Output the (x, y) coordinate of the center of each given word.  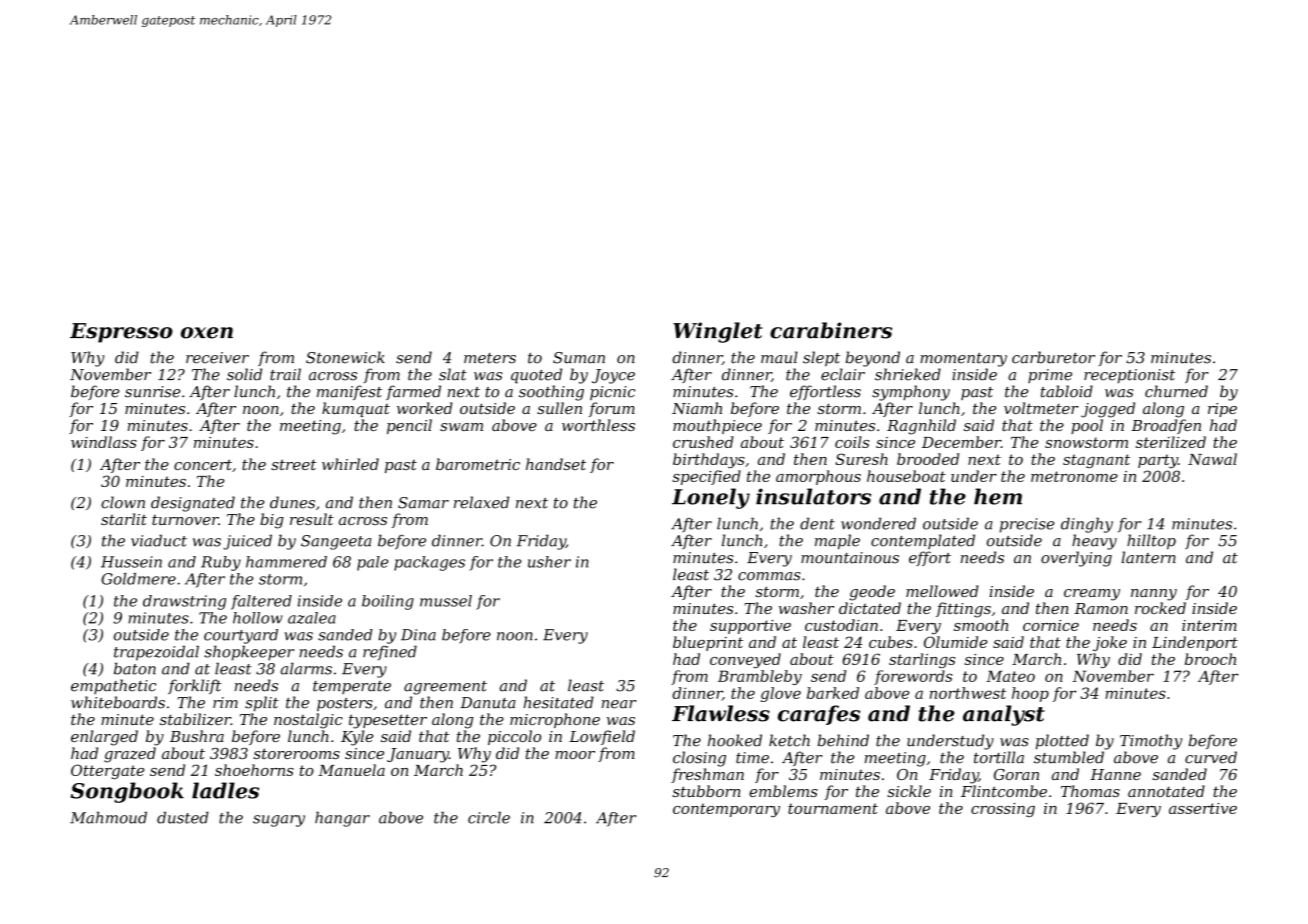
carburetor (1053, 357)
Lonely (711, 498)
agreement (445, 688)
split (262, 704)
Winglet (718, 332)
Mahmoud (108, 817)
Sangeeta (336, 542)
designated (193, 504)
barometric (478, 464)
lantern (1148, 557)
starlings (922, 660)
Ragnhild (921, 427)
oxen (207, 333)
